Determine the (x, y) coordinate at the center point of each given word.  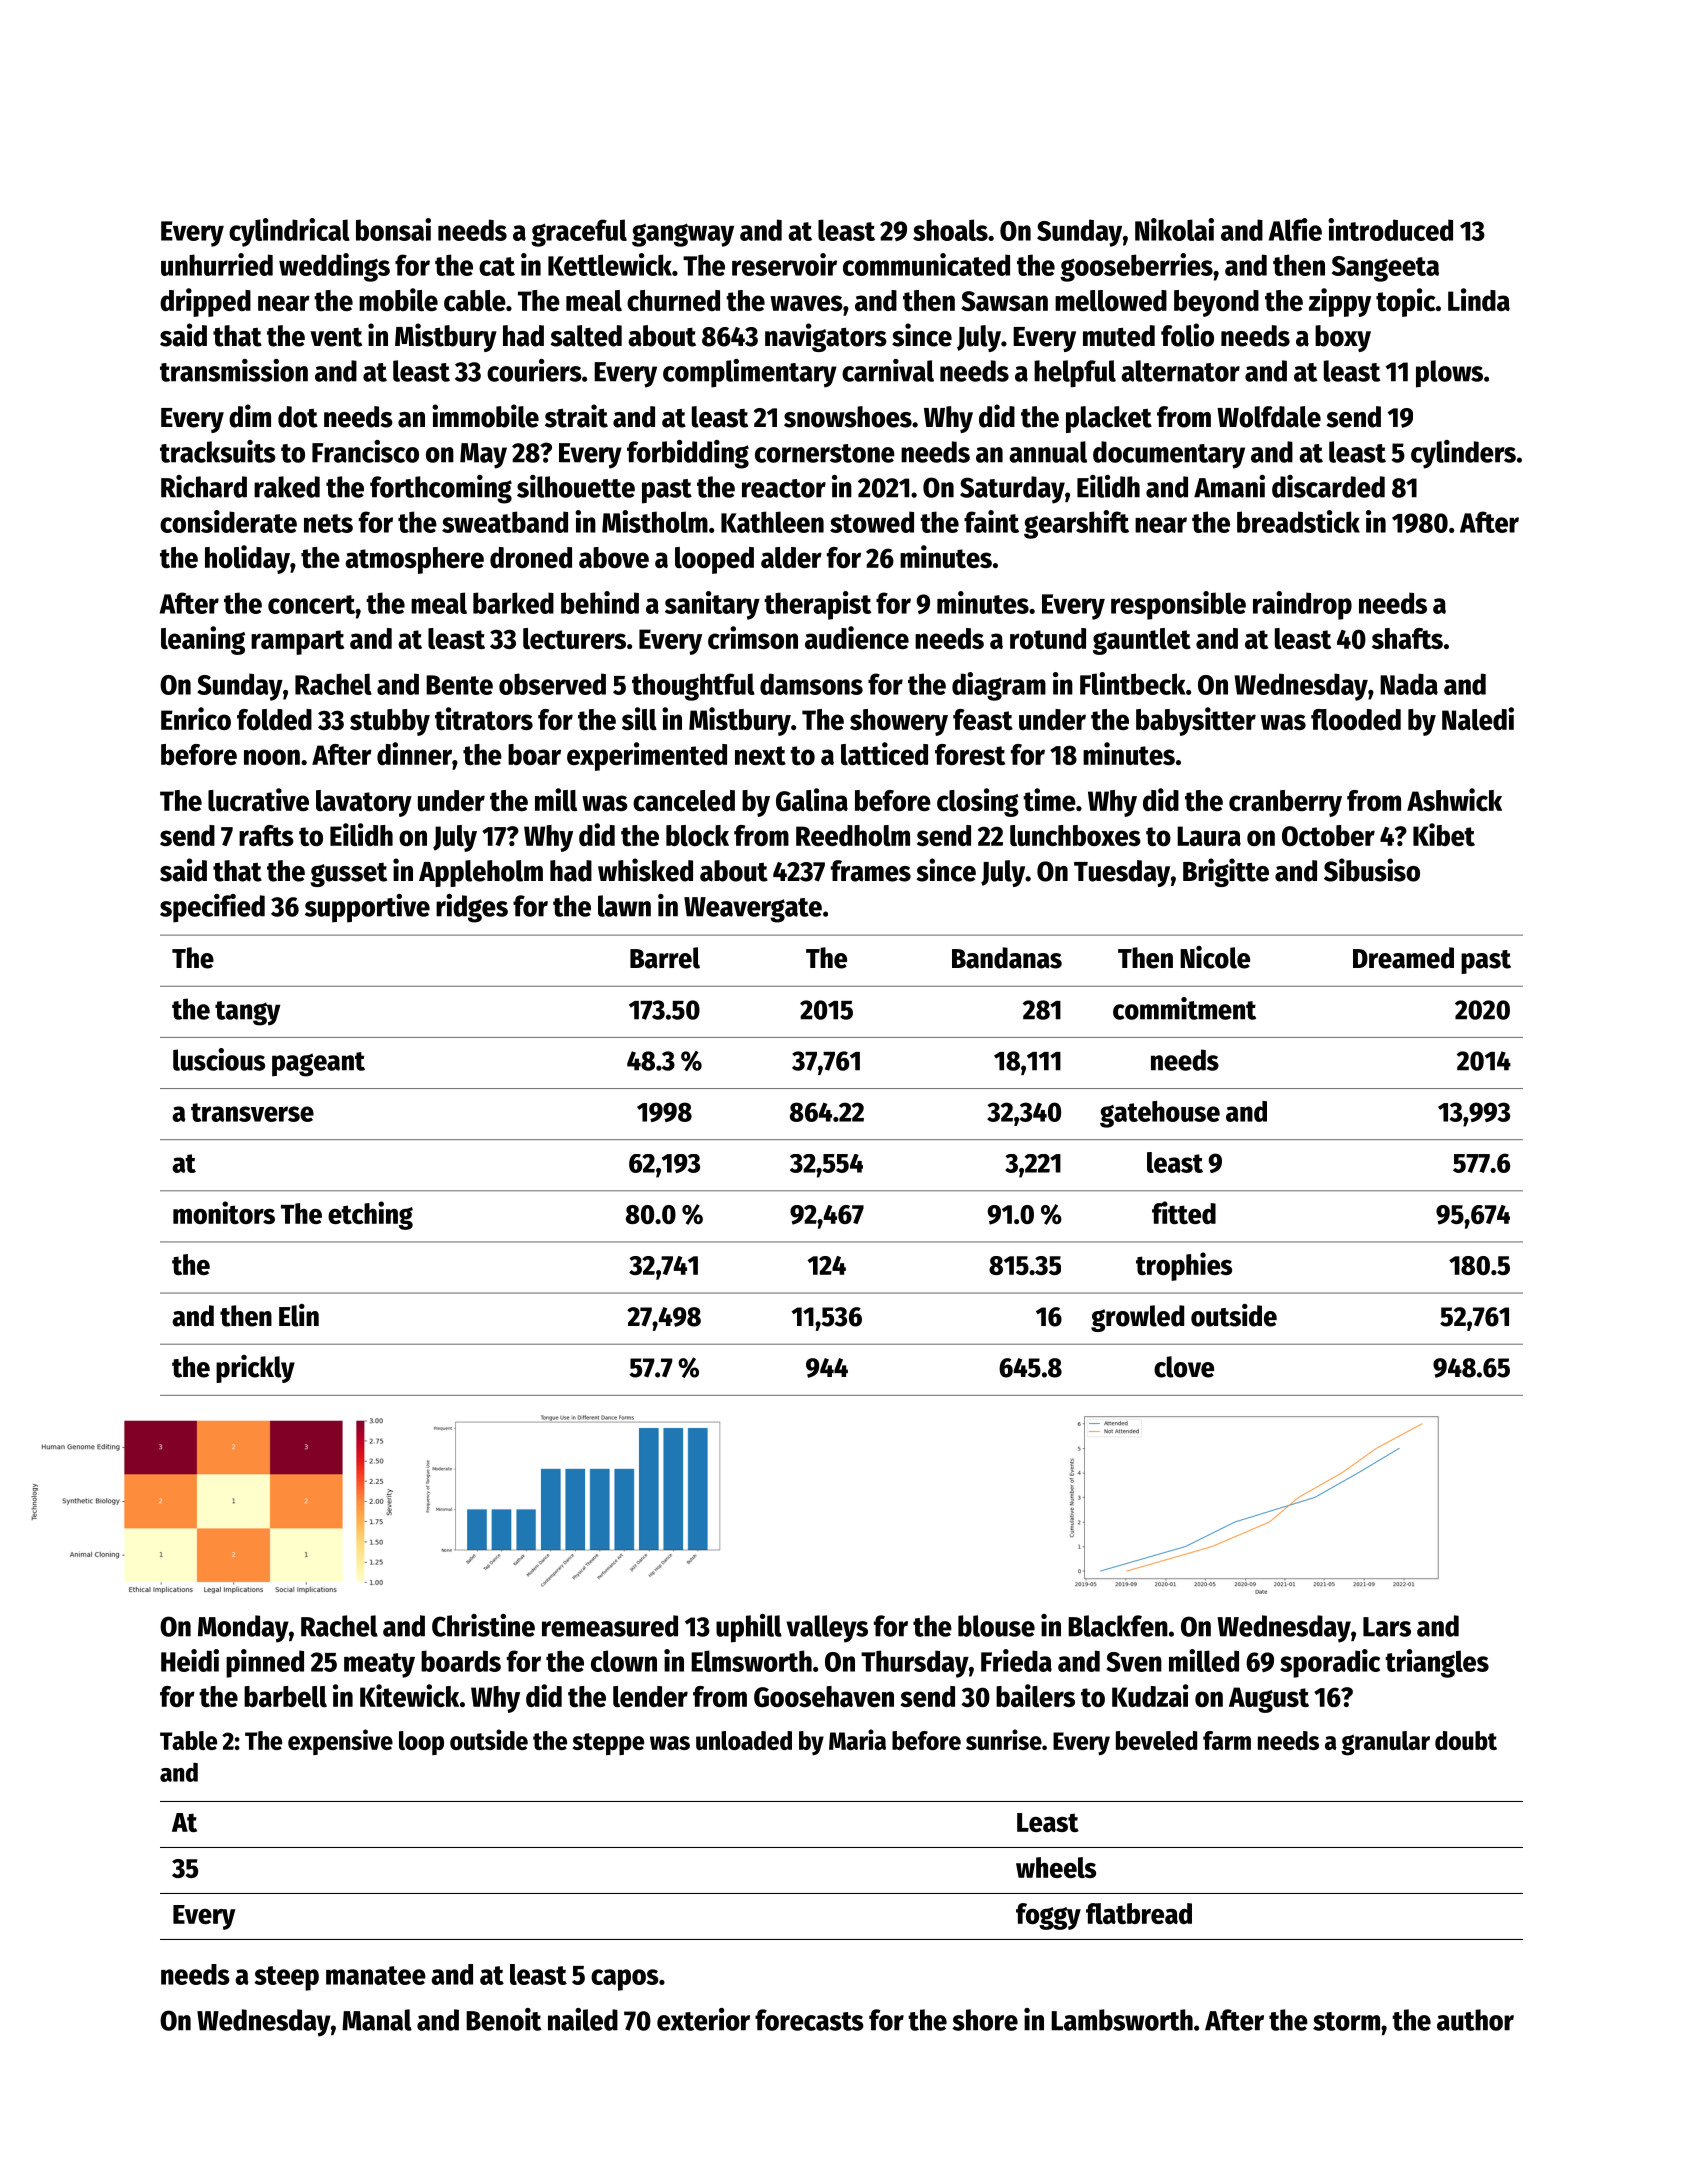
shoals (950, 230)
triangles (1437, 1663)
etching (370, 1215)
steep (286, 1978)
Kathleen (772, 522)
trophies (1184, 1266)
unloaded (744, 1740)
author (1475, 2020)
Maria (857, 1739)
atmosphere (414, 560)
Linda (1479, 299)
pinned (265, 1663)
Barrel (665, 958)
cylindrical (289, 232)
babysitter (1196, 721)
